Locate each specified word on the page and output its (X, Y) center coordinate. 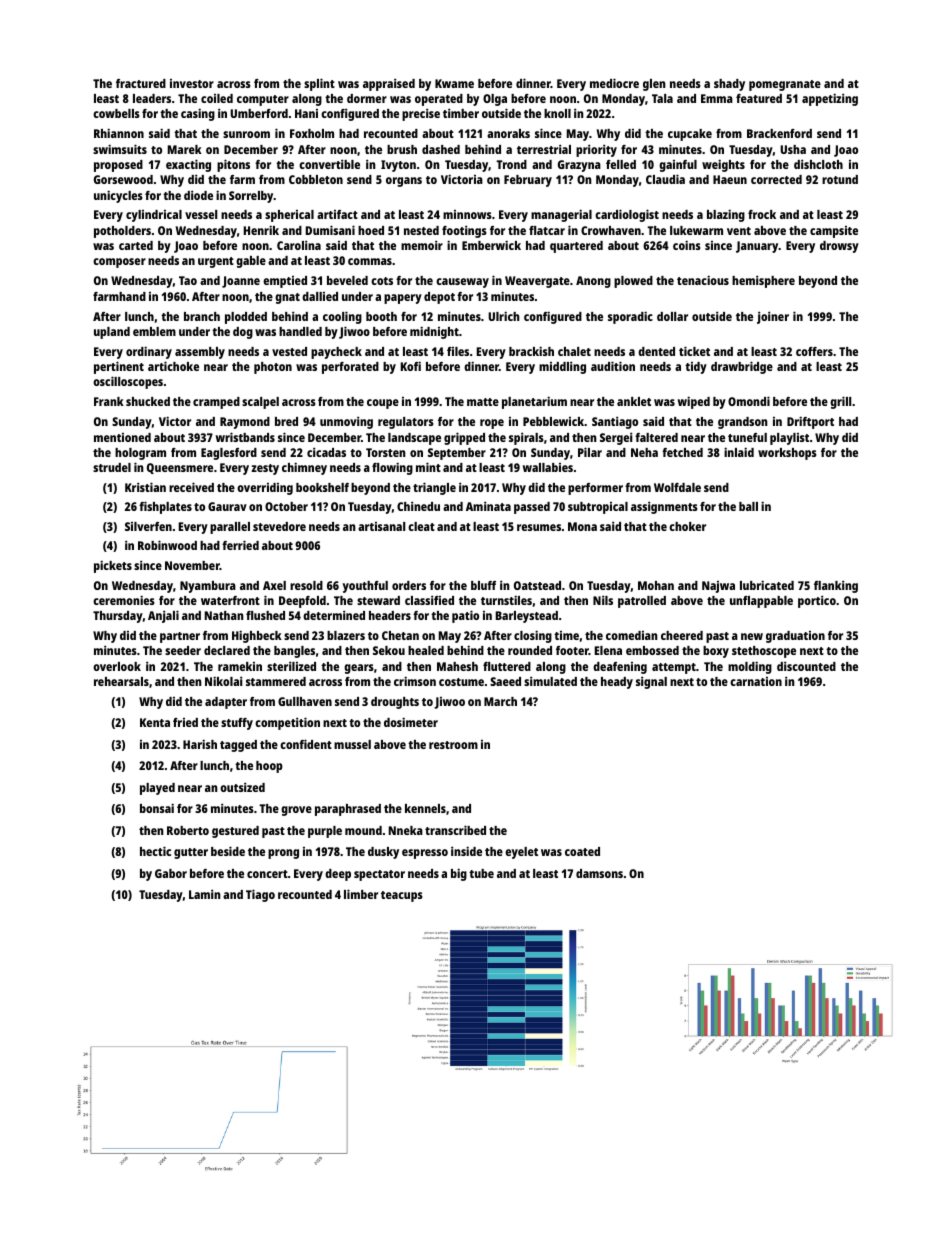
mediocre (614, 83)
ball (748, 506)
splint (319, 84)
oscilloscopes (128, 382)
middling (562, 367)
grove (296, 811)
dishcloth (818, 164)
